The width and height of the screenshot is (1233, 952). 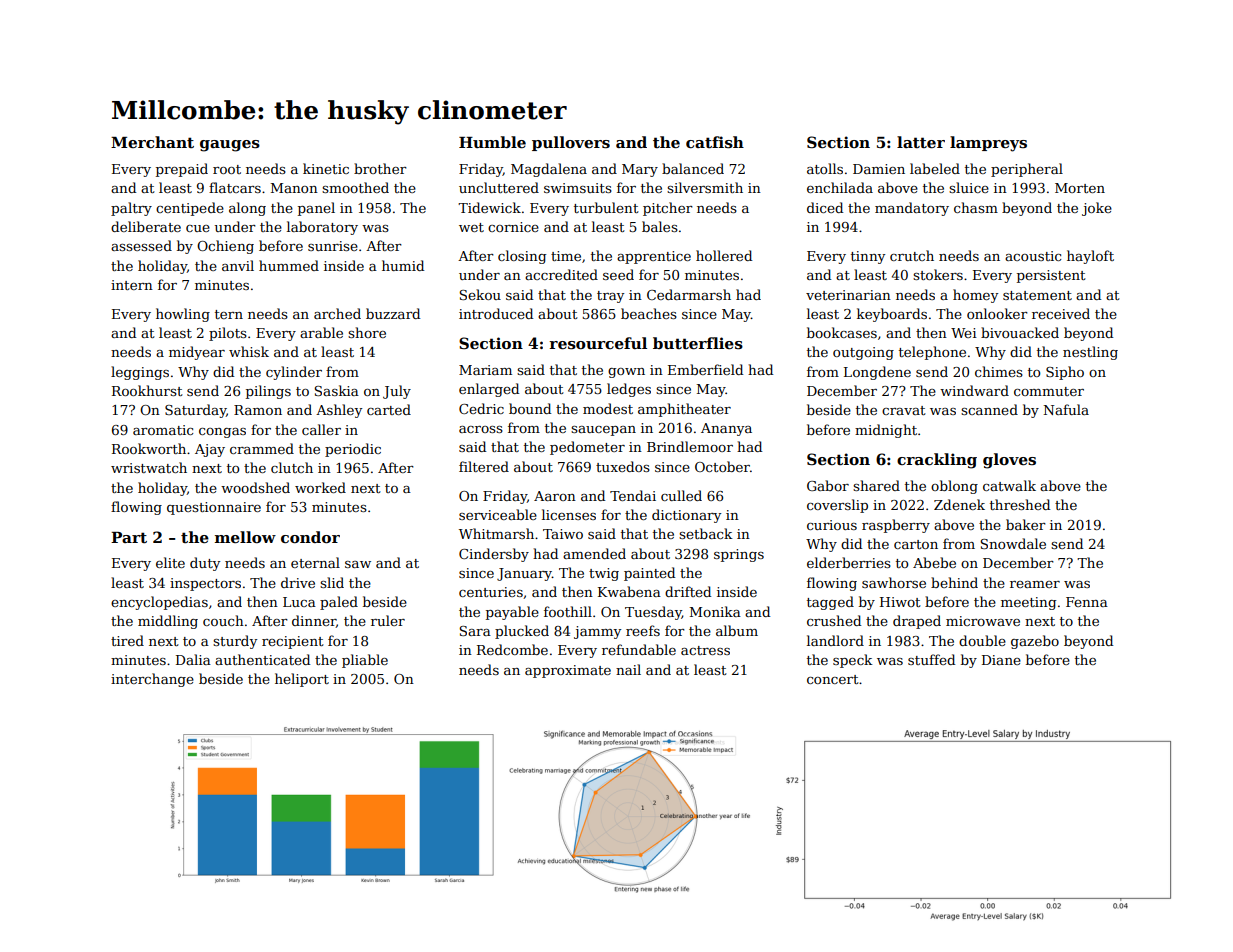 I want to click on catfish, so click(x=715, y=142).
